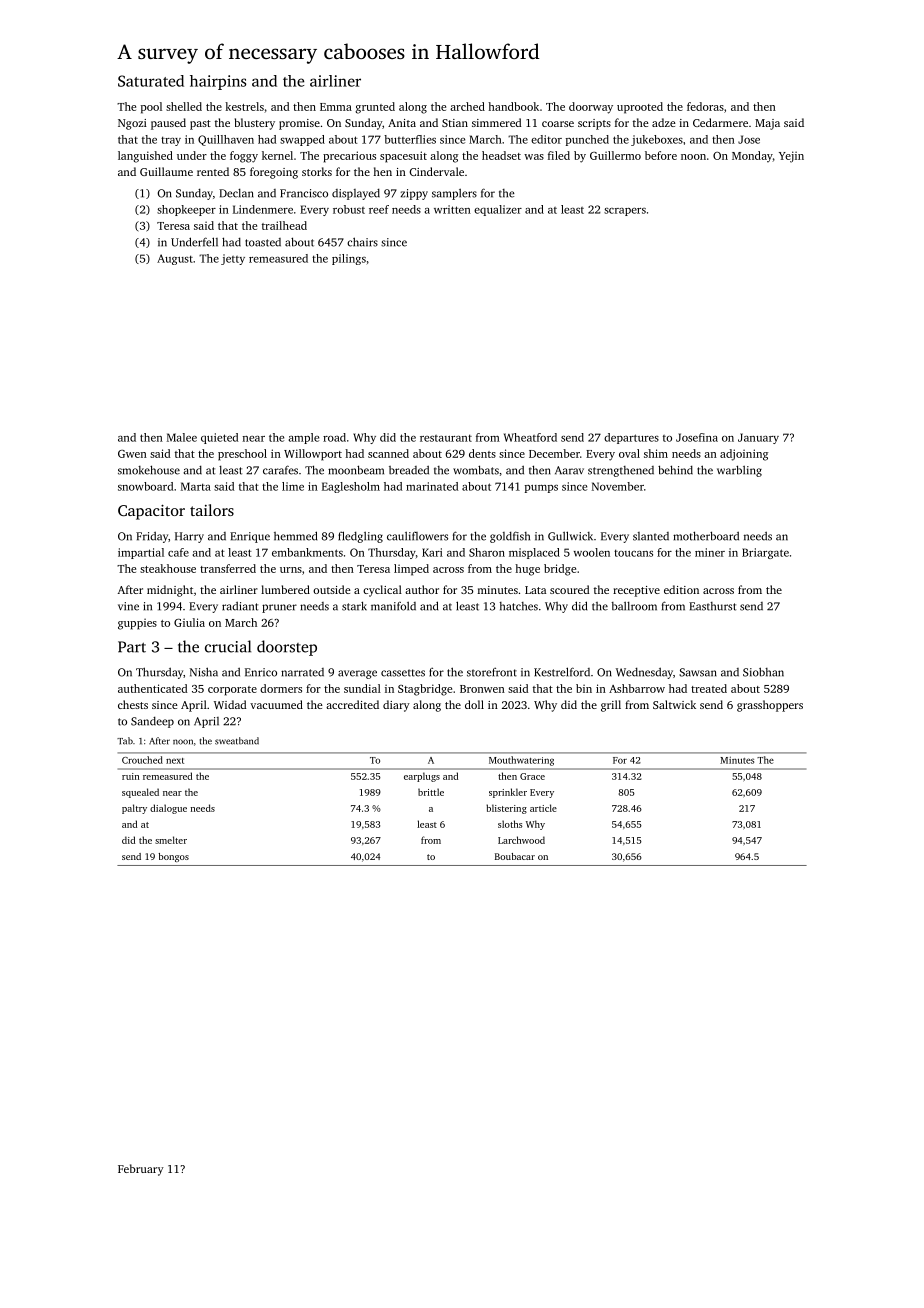  What do you see at coordinates (212, 510) in the image?
I see `tailors` at bounding box center [212, 510].
